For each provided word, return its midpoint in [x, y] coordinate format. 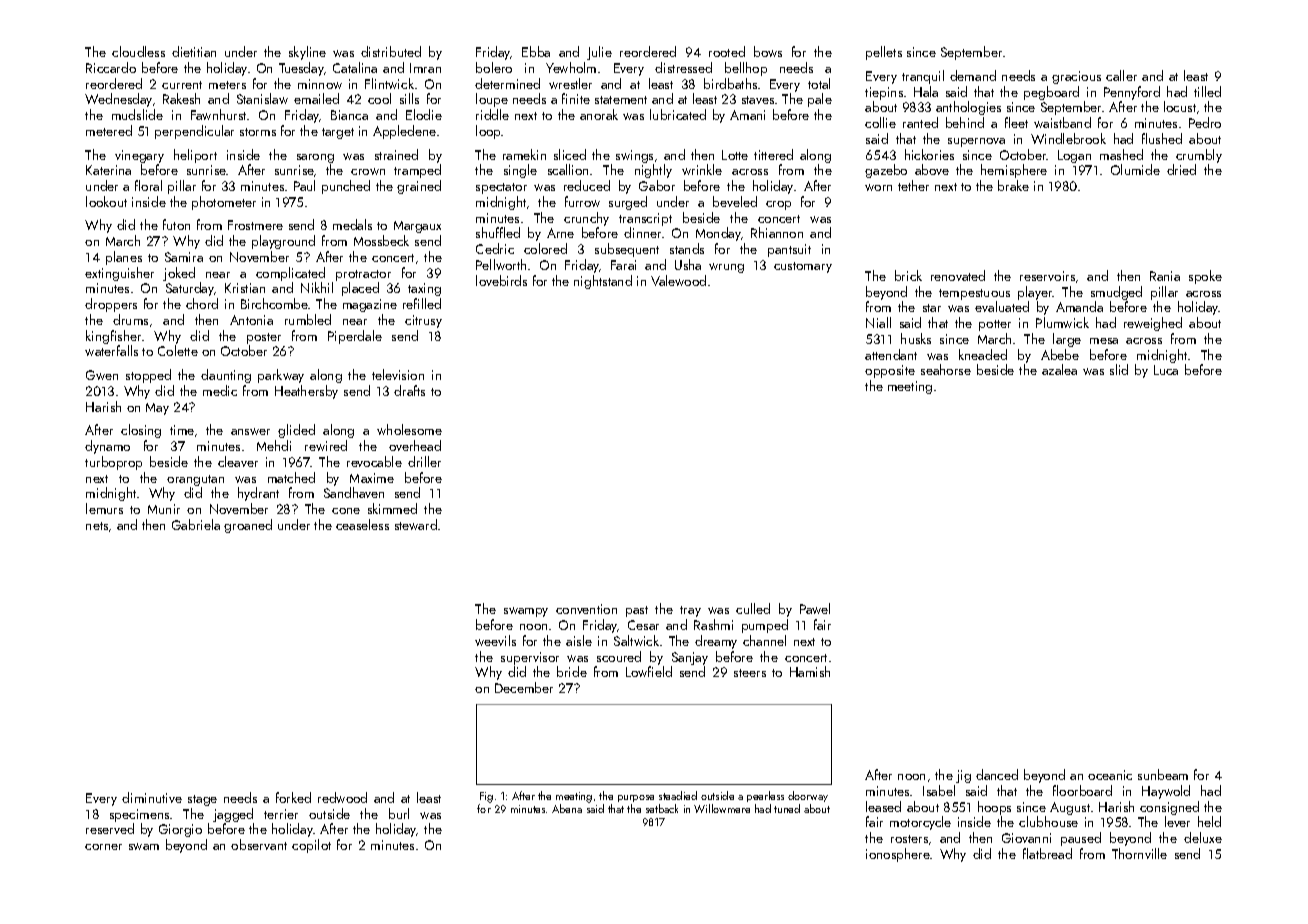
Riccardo [111, 67]
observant [259, 844]
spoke [1205, 277]
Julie [599, 53]
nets [97, 526]
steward [416, 524]
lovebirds [501, 280]
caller [1121, 75]
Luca [1166, 370]
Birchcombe [275, 303]
